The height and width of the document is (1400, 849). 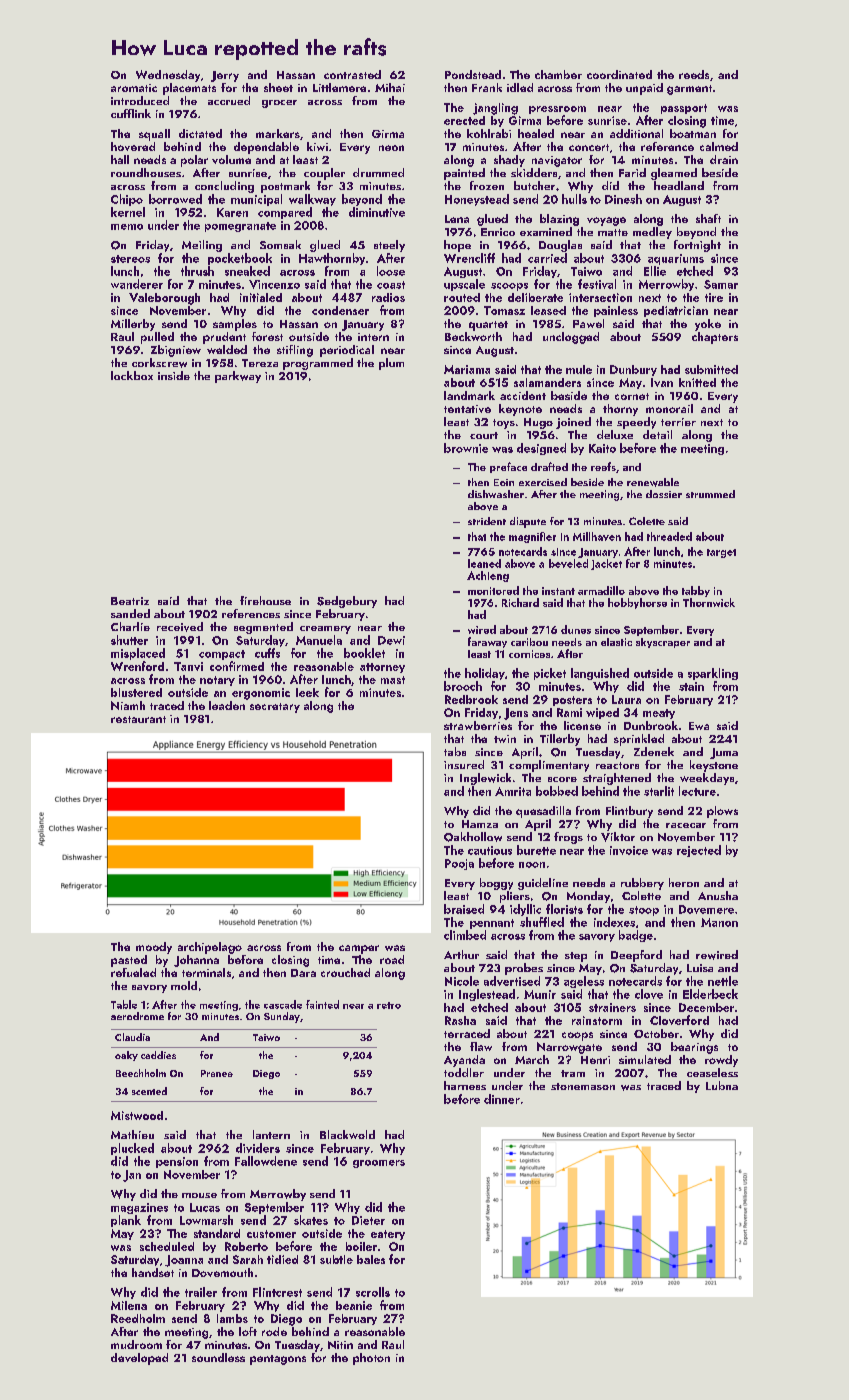 What do you see at coordinates (712, 1072) in the document?
I see `ceaseless` at bounding box center [712, 1072].
